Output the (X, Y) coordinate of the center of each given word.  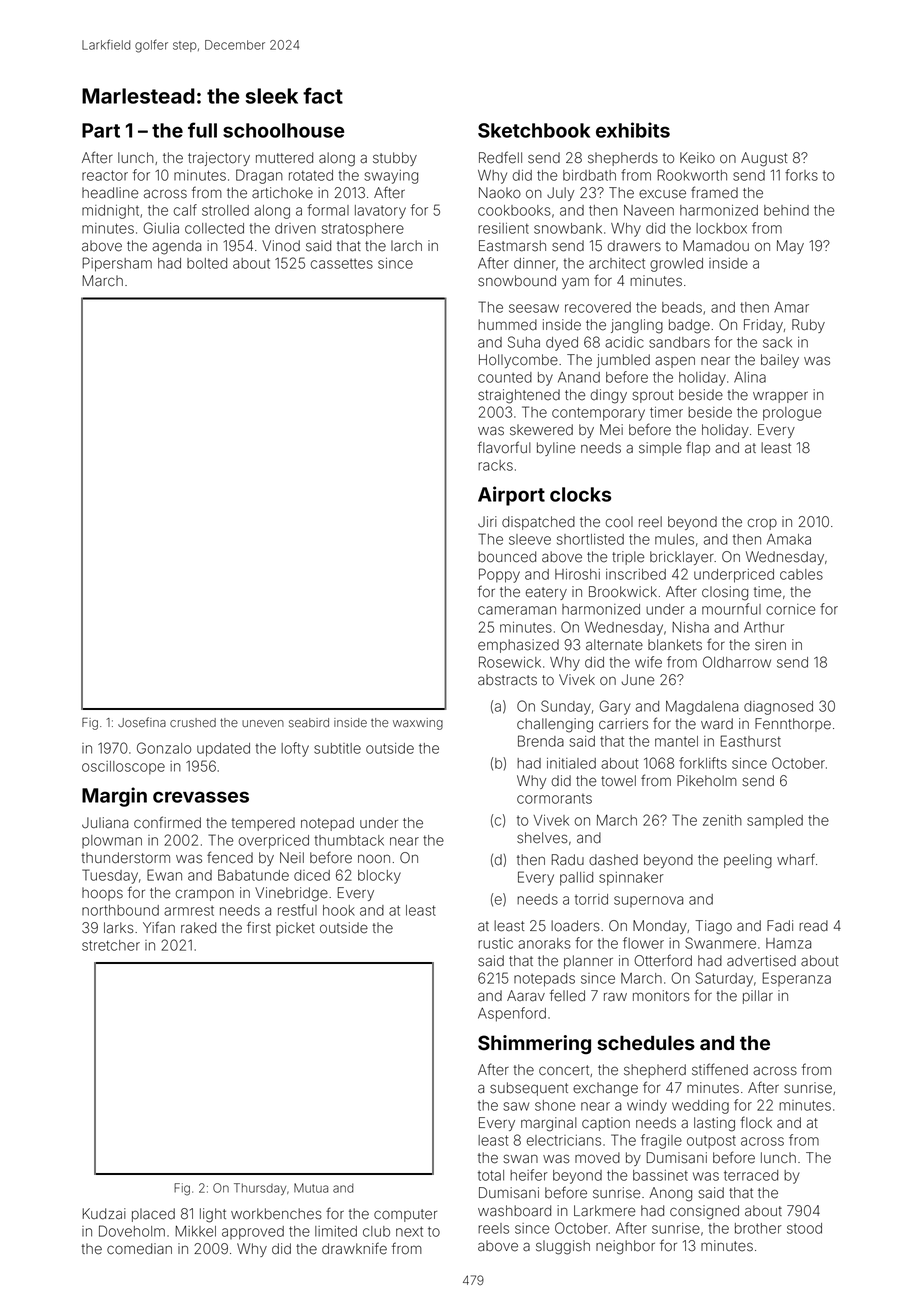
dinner (535, 263)
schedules (646, 1043)
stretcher (111, 945)
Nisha (690, 627)
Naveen (649, 210)
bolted (207, 263)
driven (295, 228)
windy (647, 1107)
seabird (309, 722)
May (790, 247)
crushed (193, 722)
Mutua (311, 1188)
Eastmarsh (512, 246)
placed (153, 1215)
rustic (495, 943)
